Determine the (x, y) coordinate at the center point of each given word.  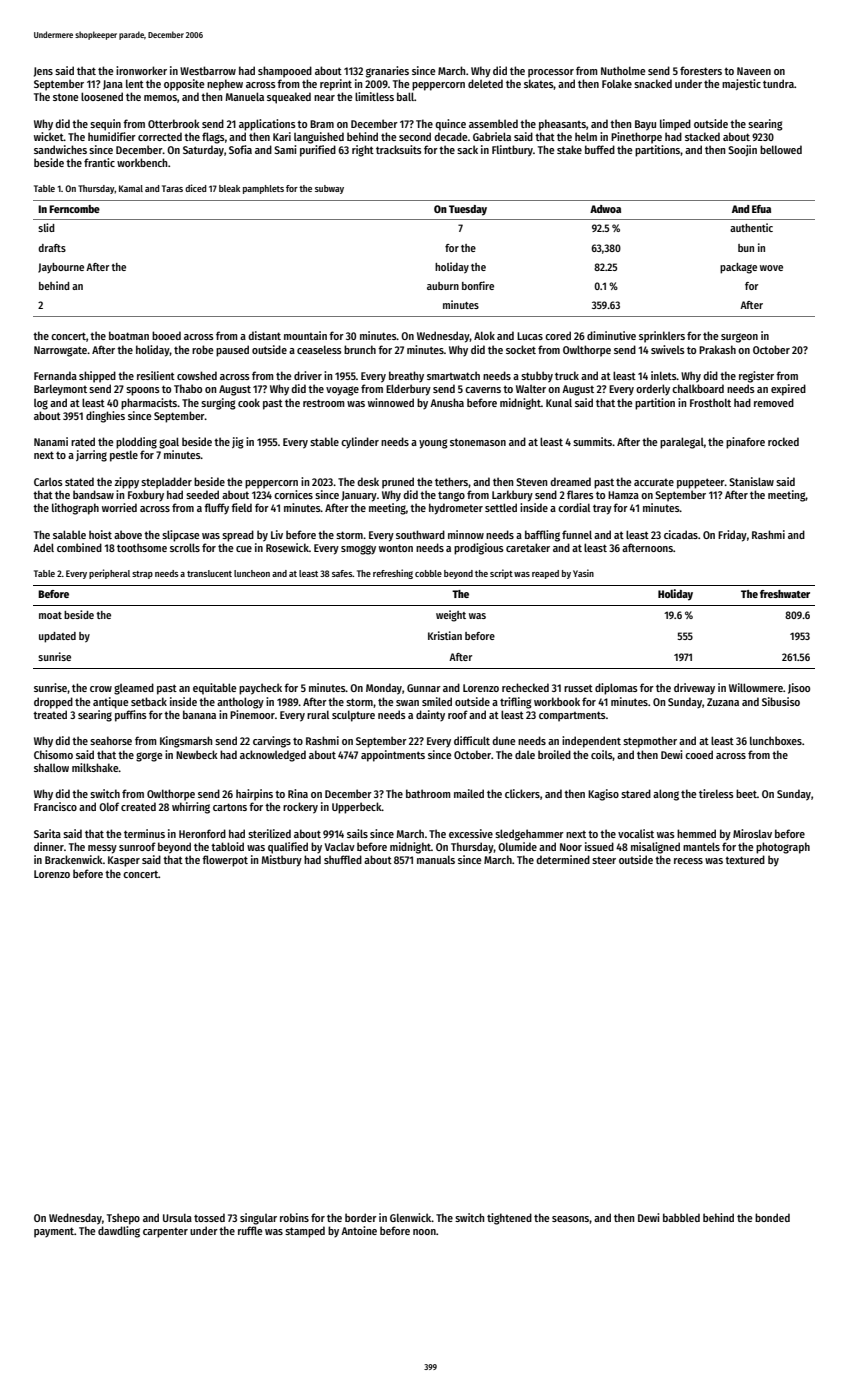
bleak (229, 188)
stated (79, 481)
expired (788, 390)
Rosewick (287, 547)
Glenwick (411, 1217)
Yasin (583, 573)
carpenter (165, 1233)
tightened (509, 1219)
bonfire (478, 285)
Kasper (124, 861)
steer (604, 860)
